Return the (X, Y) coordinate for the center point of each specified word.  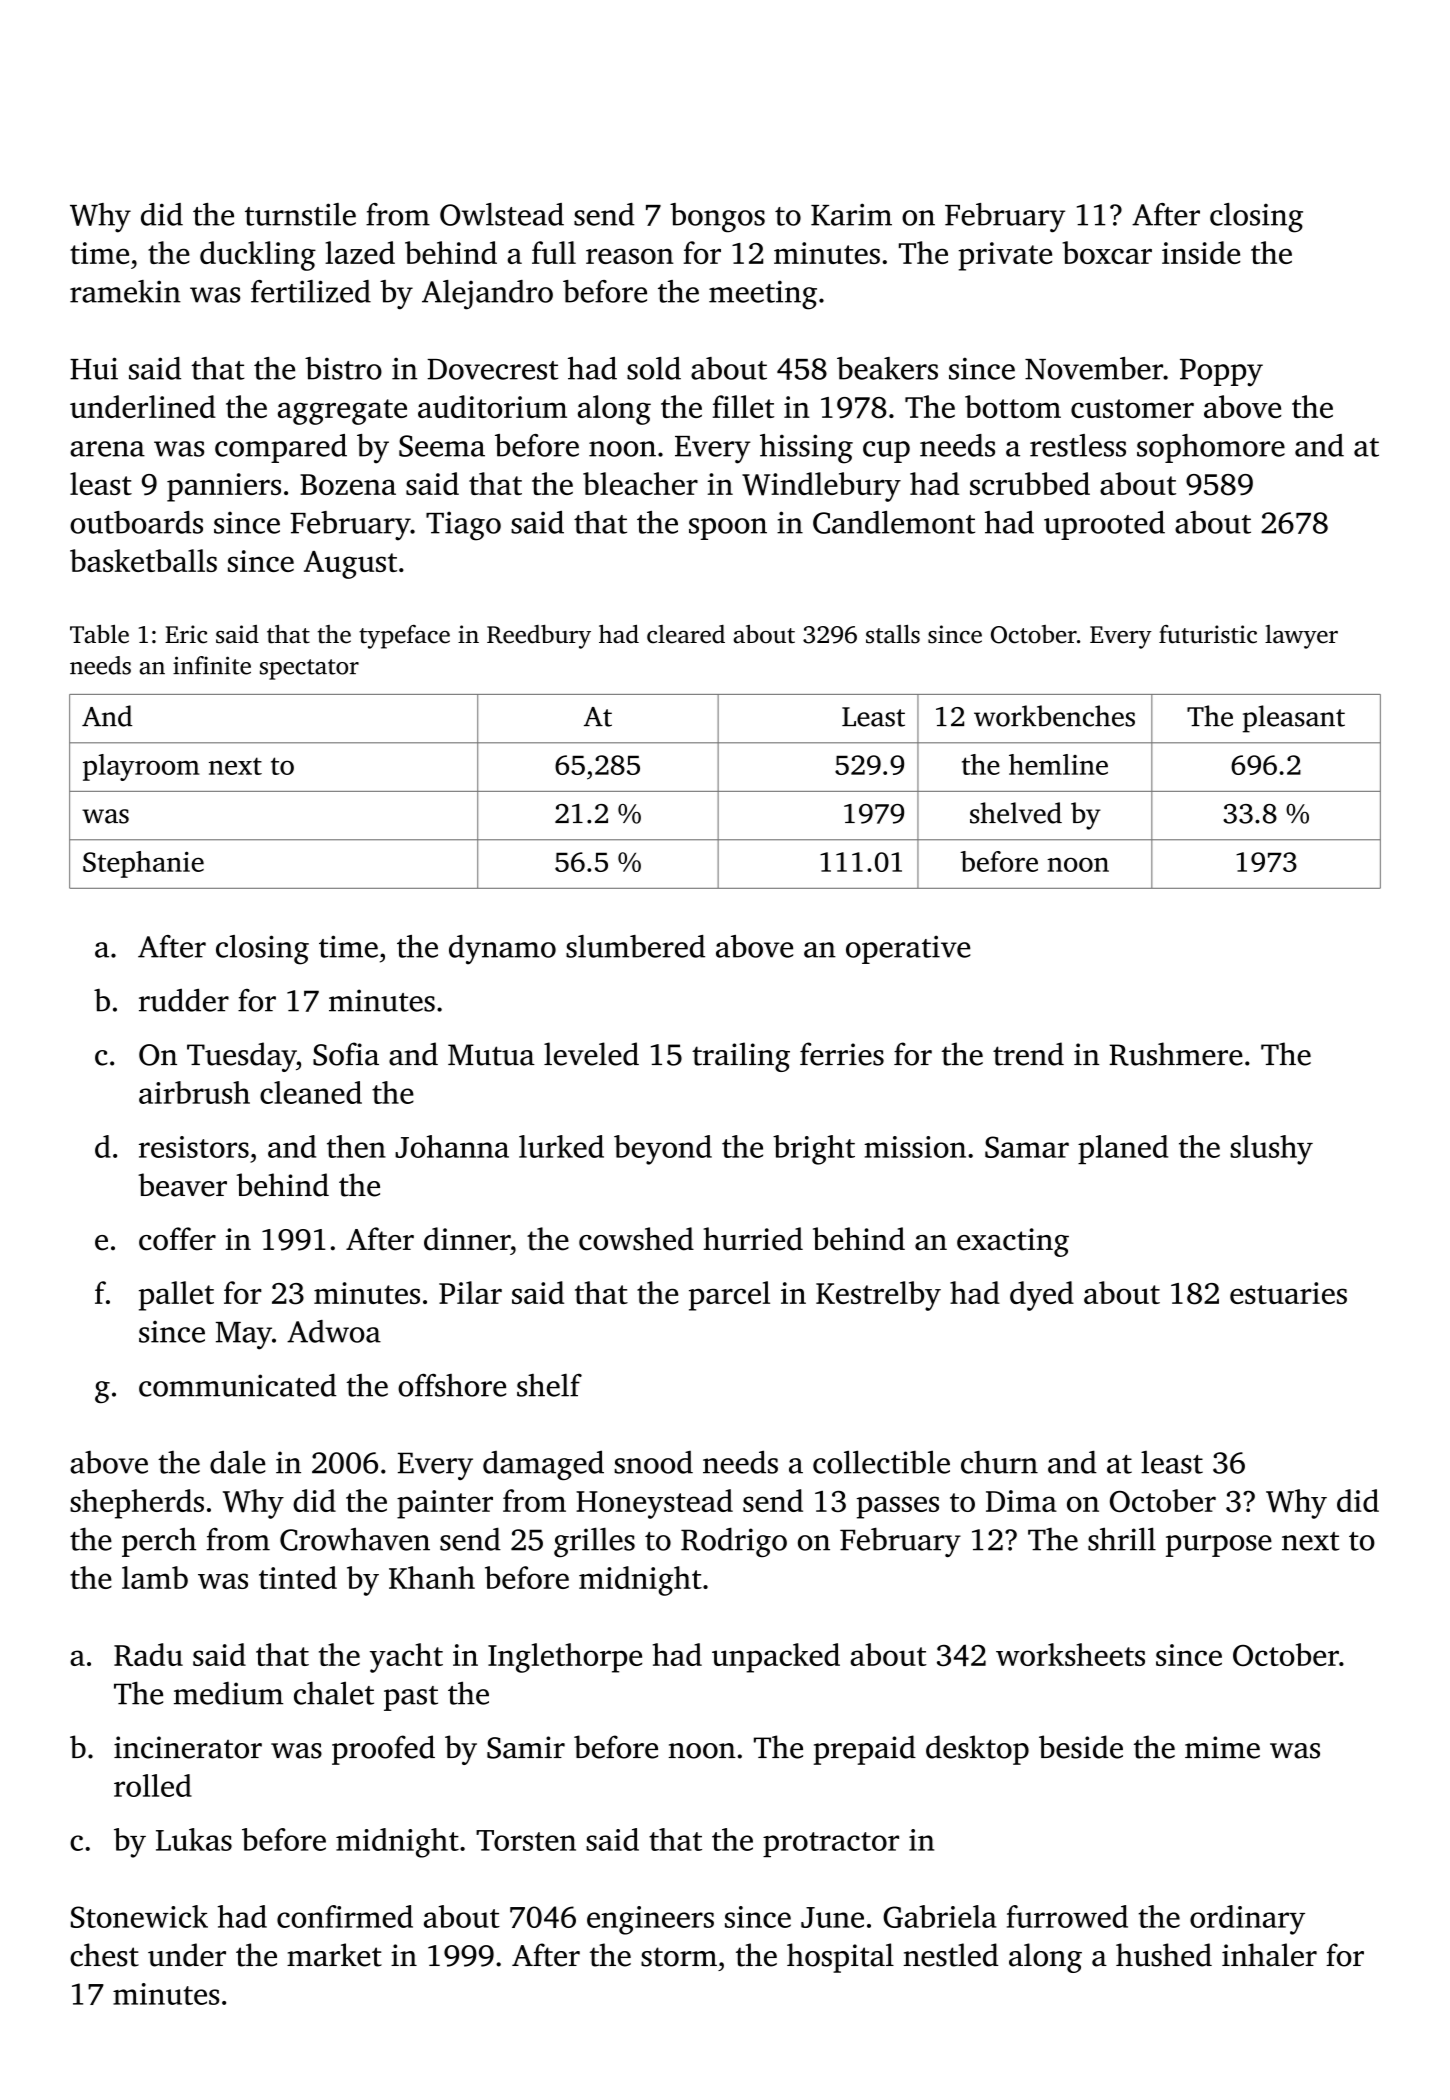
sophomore (1211, 448)
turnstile (300, 214)
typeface (404, 637)
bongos (717, 218)
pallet (176, 1296)
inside (1201, 252)
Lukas (194, 1839)
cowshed (636, 1239)
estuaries (1288, 1293)
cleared (686, 634)
